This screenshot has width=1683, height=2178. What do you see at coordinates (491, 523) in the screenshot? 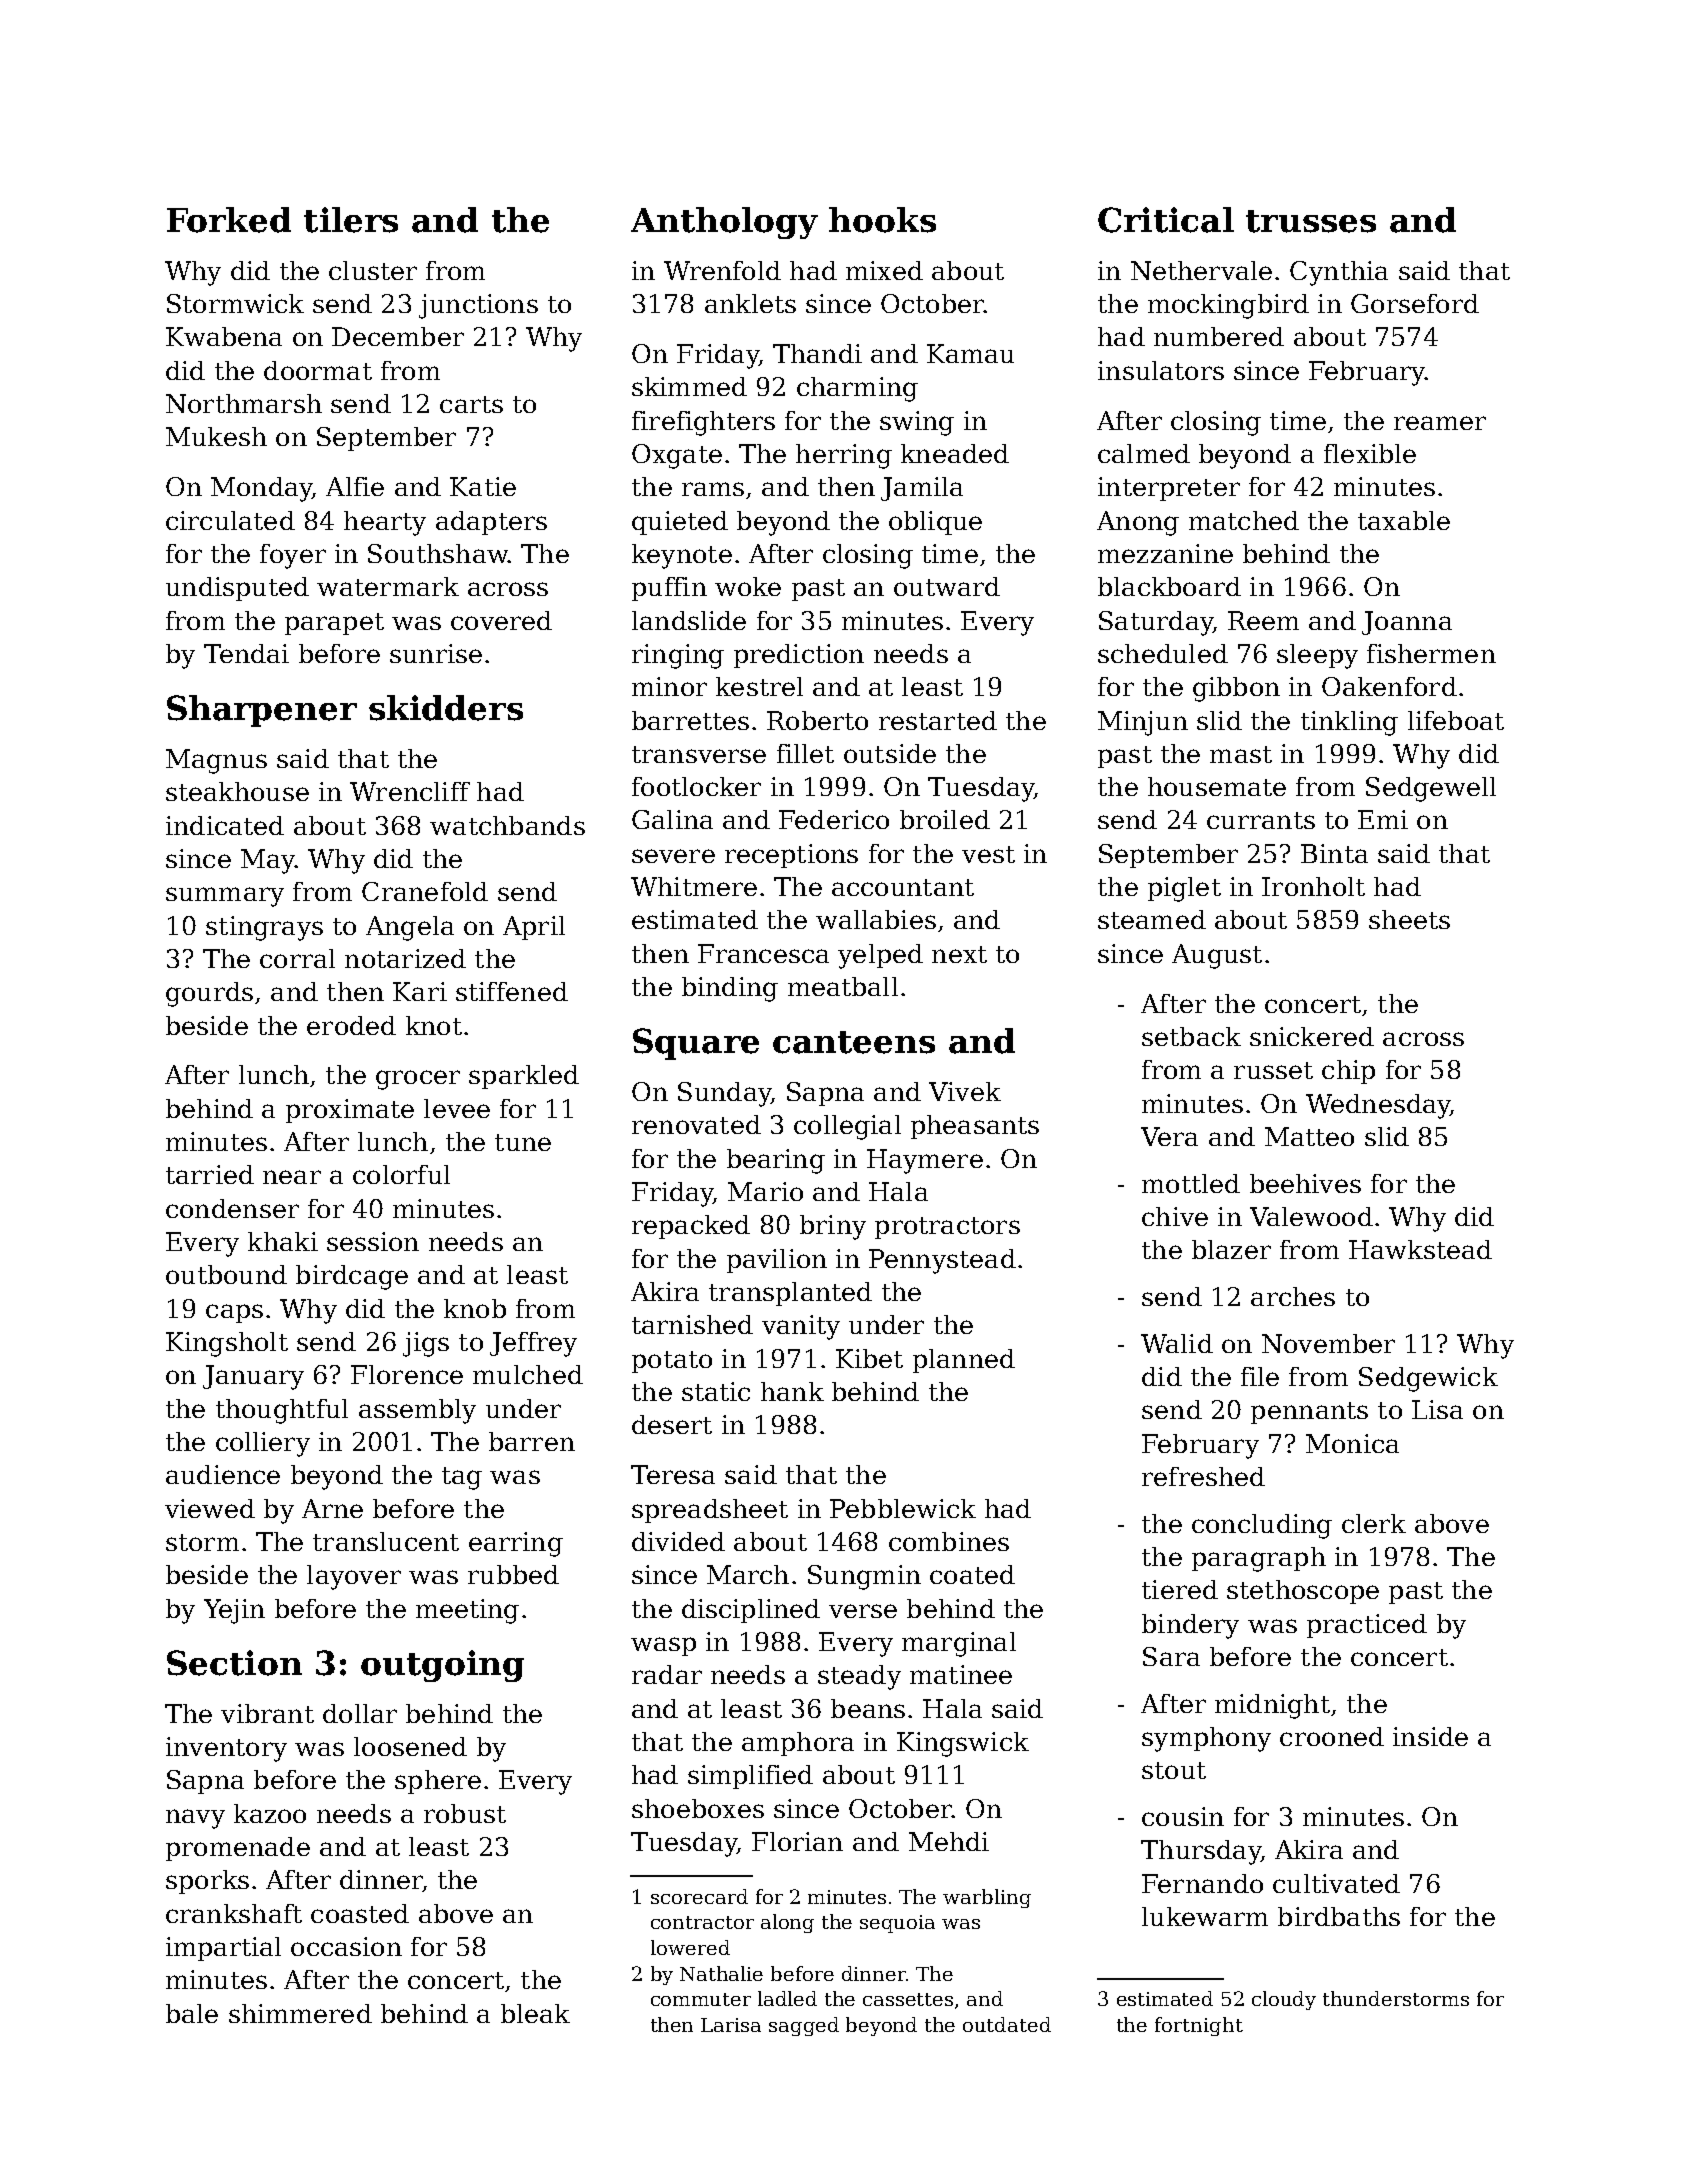
I see `adapters` at bounding box center [491, 523].
